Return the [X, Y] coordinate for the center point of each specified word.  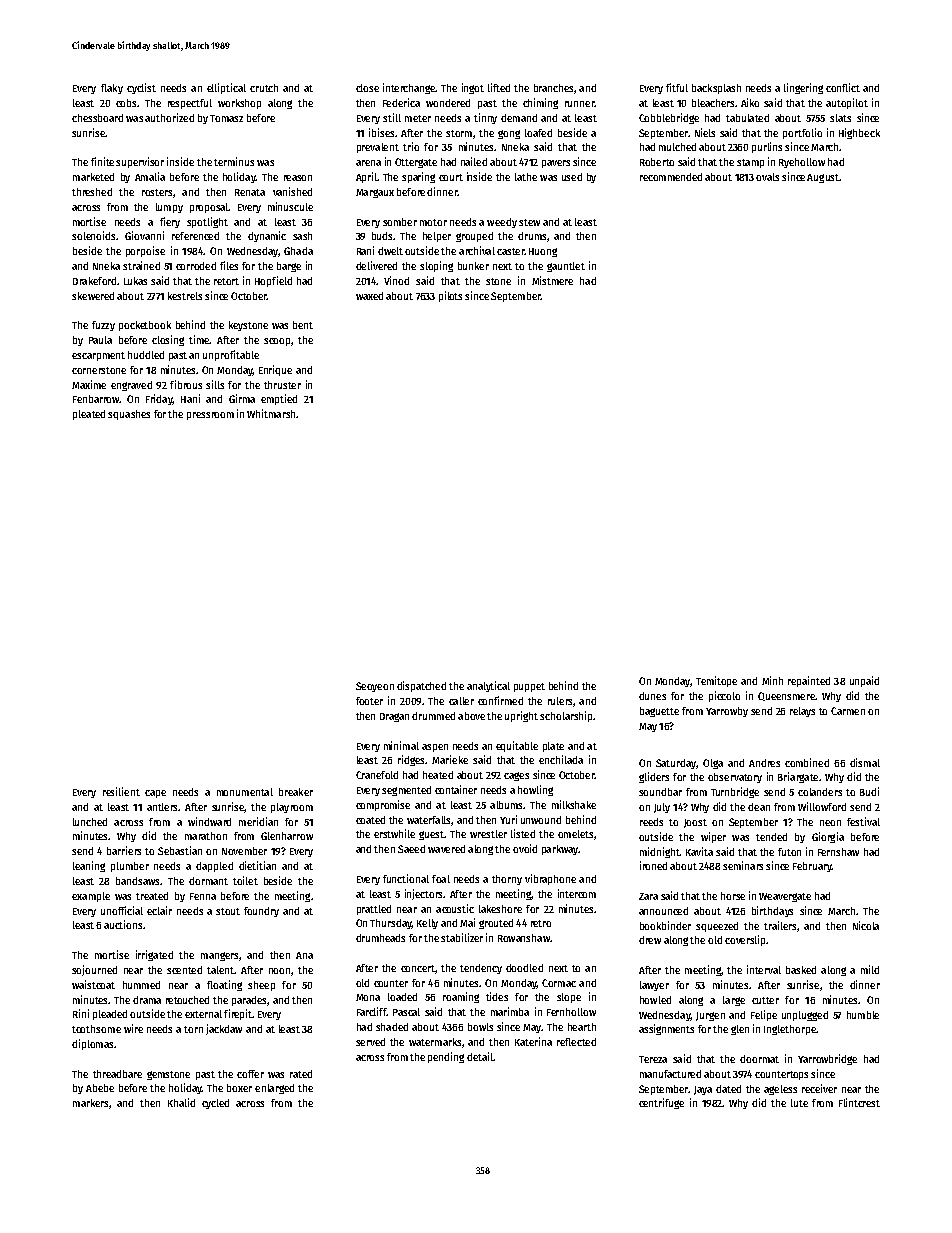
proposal [209, 208]
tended [771, 837]
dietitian [257, 865]
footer [369, 701]
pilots [450, 296]
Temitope [716, 681]
